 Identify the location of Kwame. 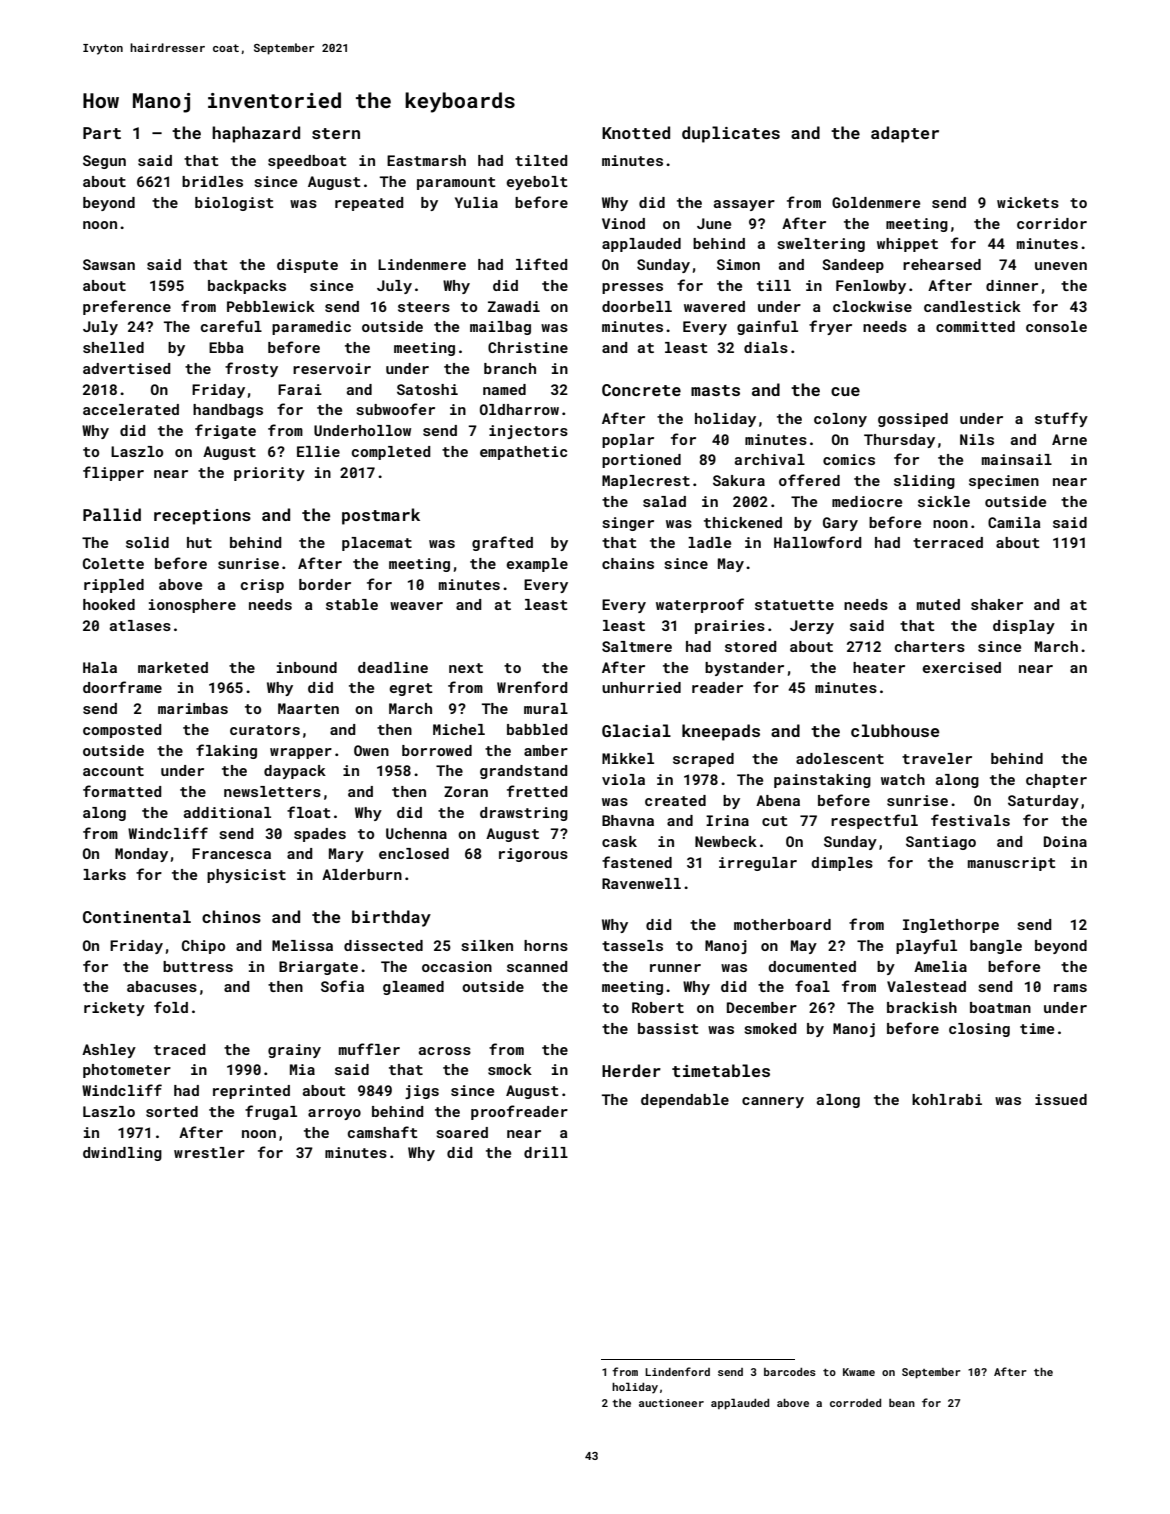
(859, 1372).
